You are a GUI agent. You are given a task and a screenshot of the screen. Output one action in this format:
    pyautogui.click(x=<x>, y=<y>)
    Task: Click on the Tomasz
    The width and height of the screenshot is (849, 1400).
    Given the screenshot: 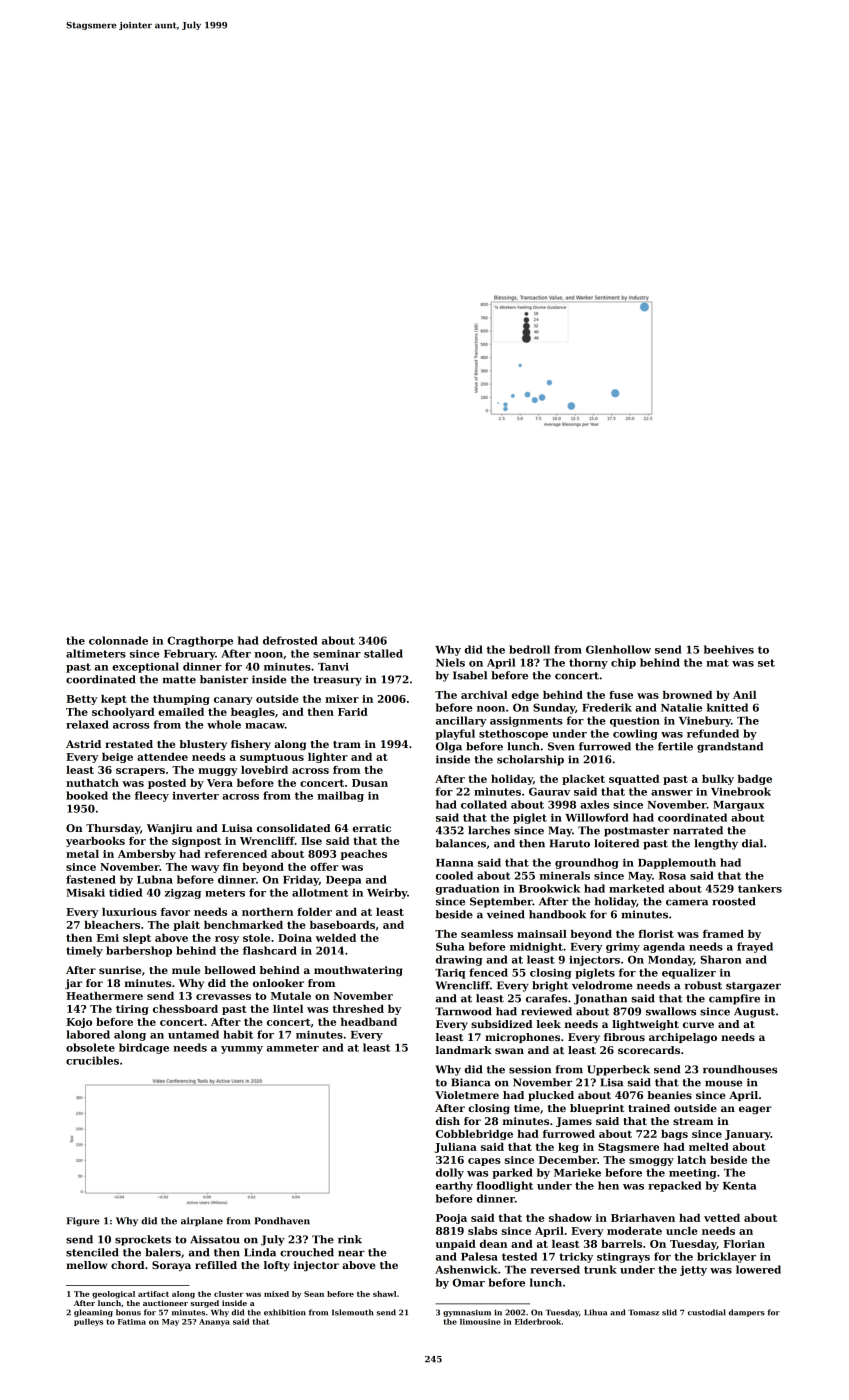 What is the action you would take?
    pyautogui.click(x=643, y=1312)
